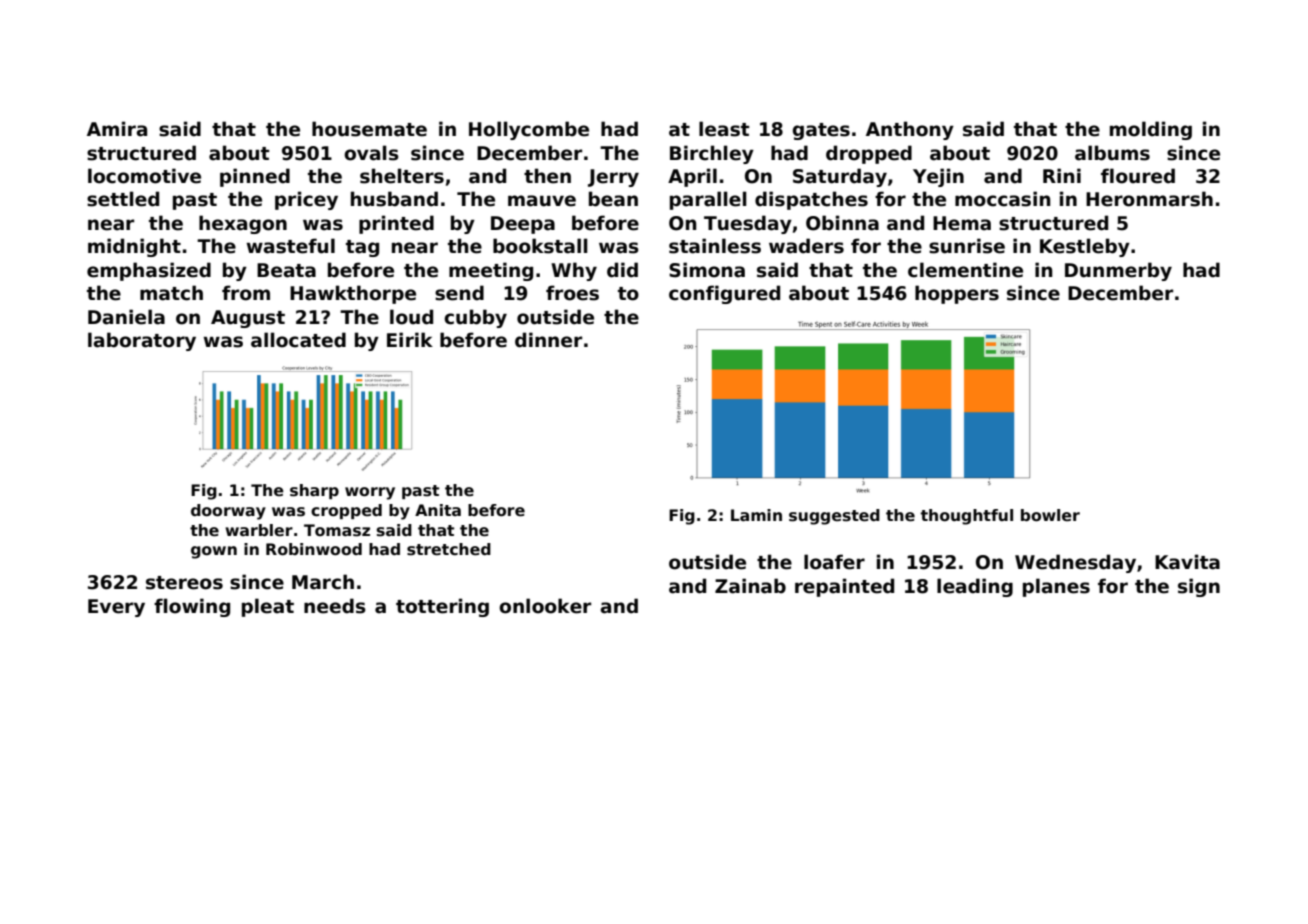  I want to click on worry, so click(370, 493).
